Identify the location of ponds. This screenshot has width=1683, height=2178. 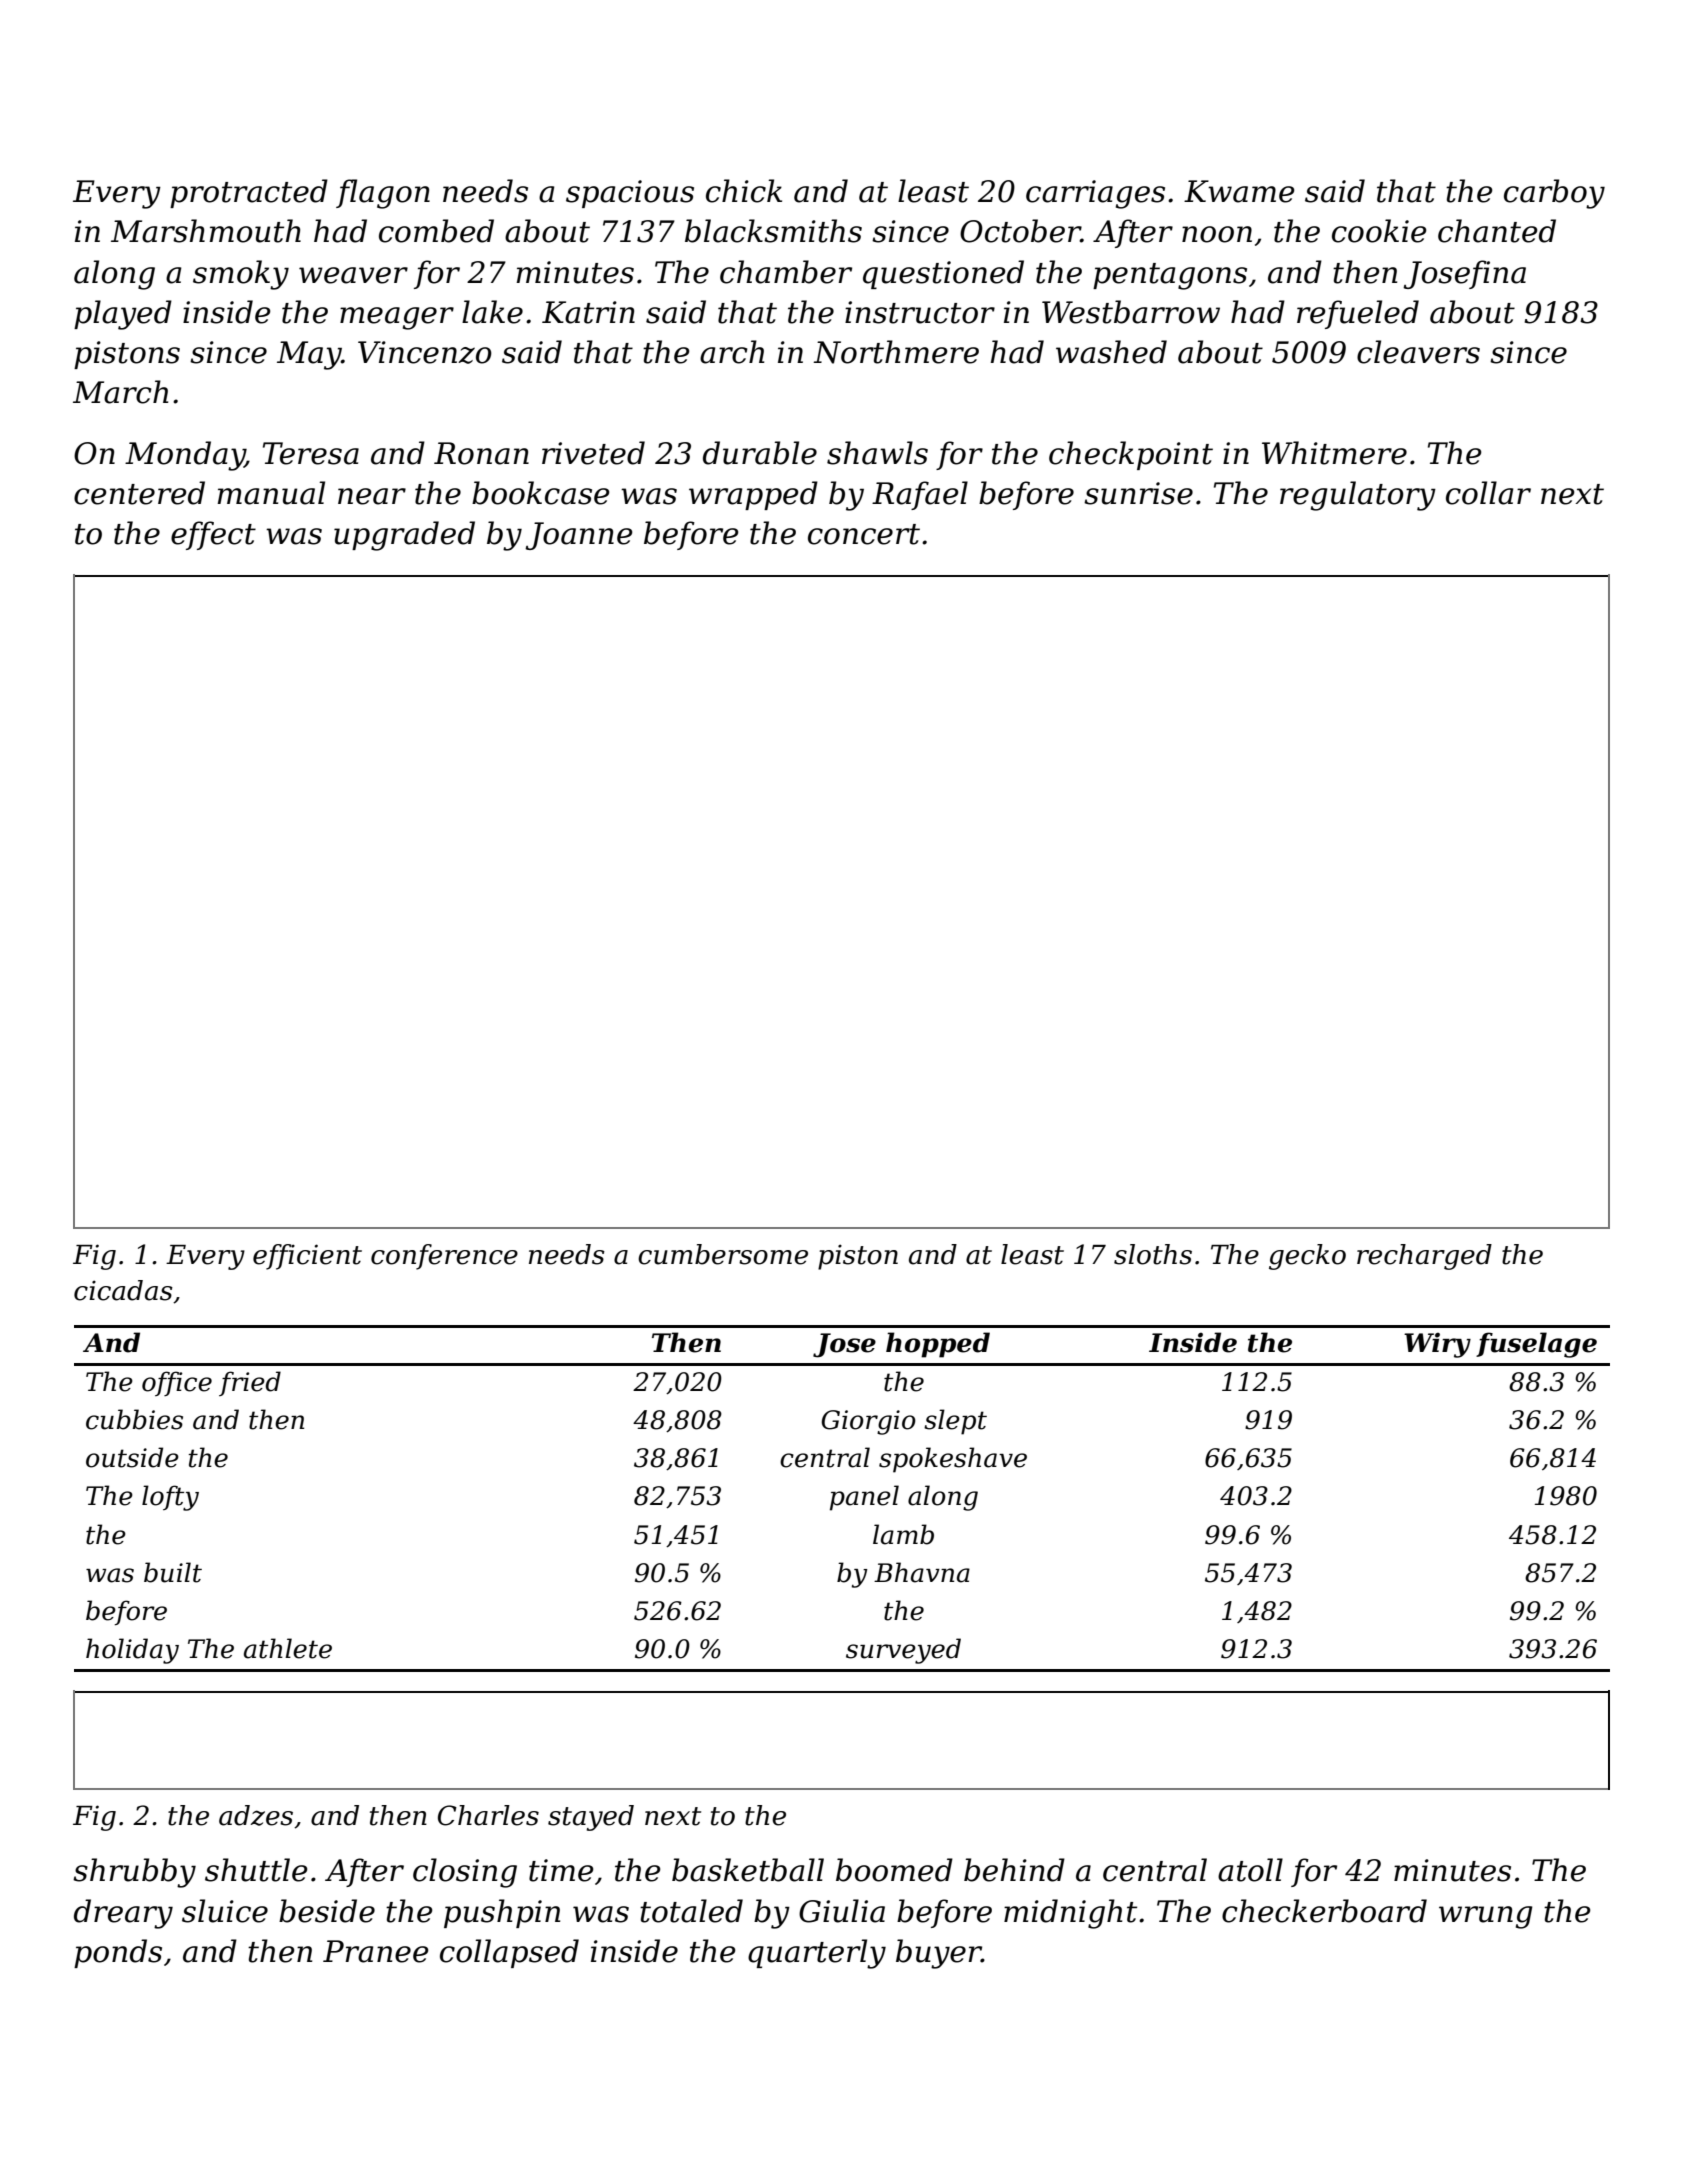
(118, 1953).
